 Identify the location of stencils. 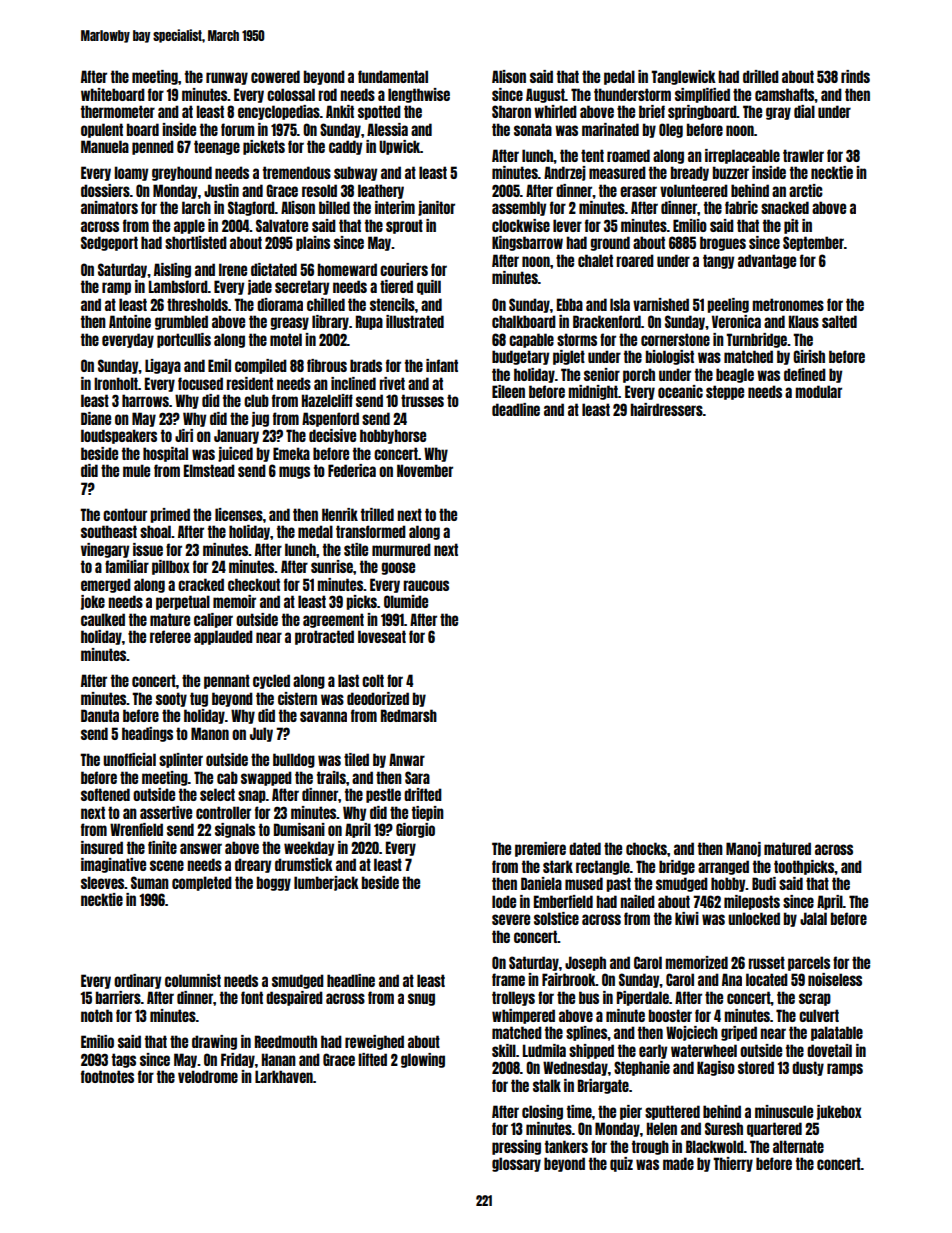
(392, 304).
